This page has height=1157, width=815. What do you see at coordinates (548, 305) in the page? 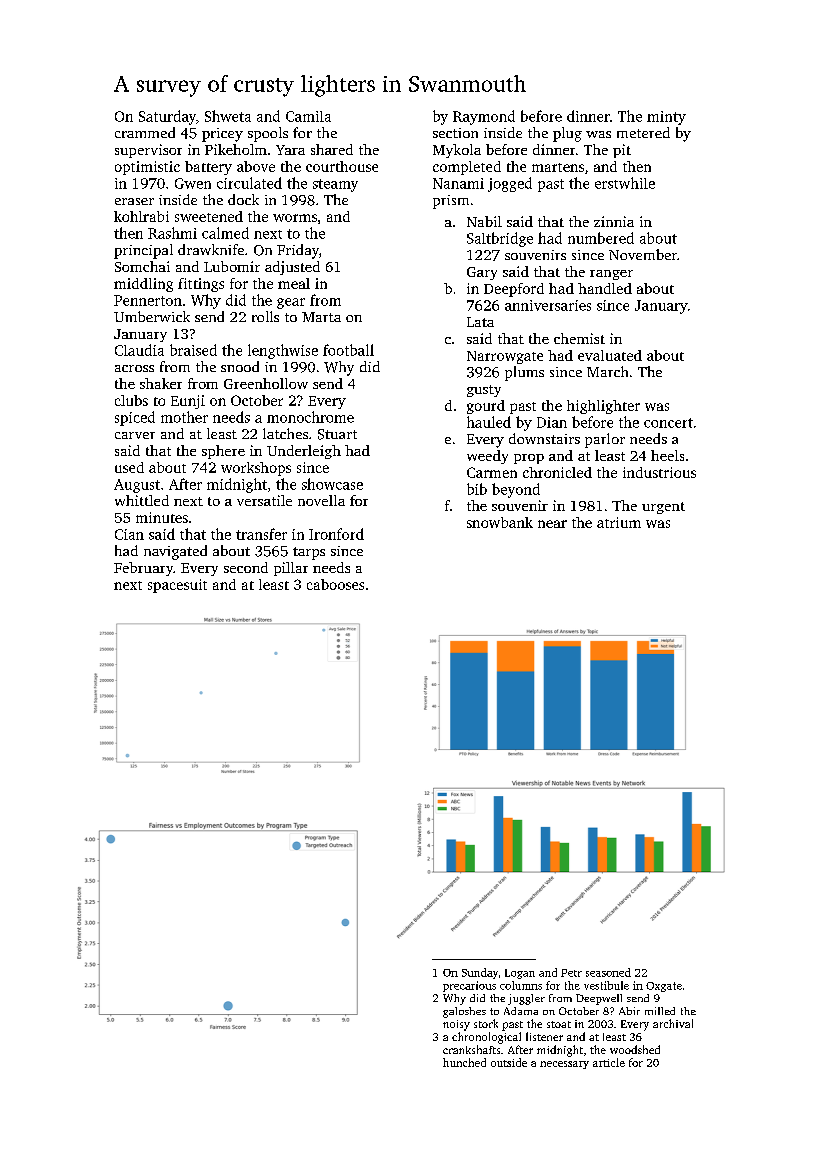
I see `anniversaries` at bounding box center [548, 305].
